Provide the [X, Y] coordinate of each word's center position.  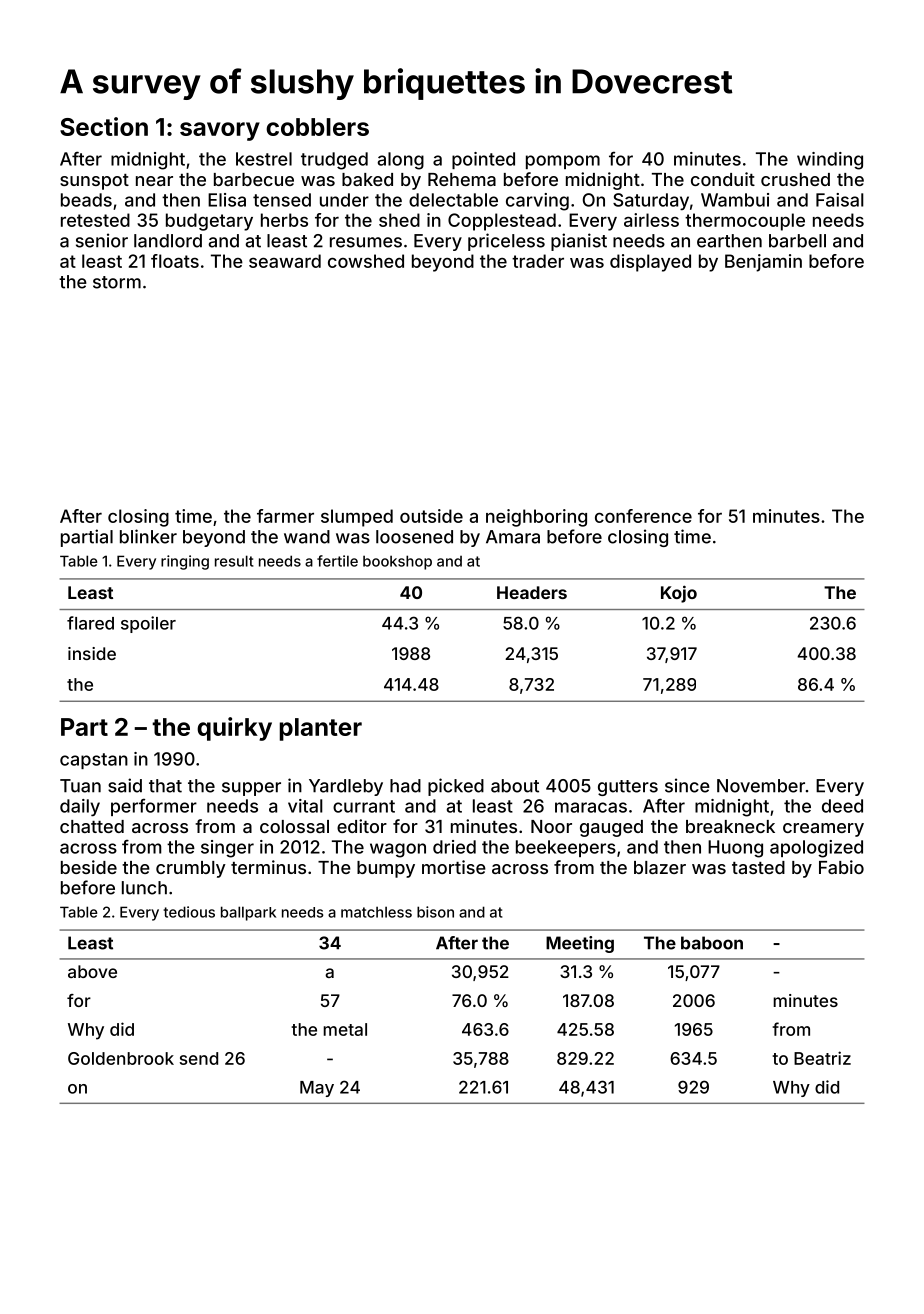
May [317, 1089]
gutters [628, 788]
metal [345, 1029]
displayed [650, 263]
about [515, 786]
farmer [285, 516]
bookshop [397, 562]
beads [86, 200]
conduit [723, 179]
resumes [366, 242]
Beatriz [822, 1058]
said [125, 785]
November [761, 786]
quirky [234, 729]
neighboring [536, 518]
